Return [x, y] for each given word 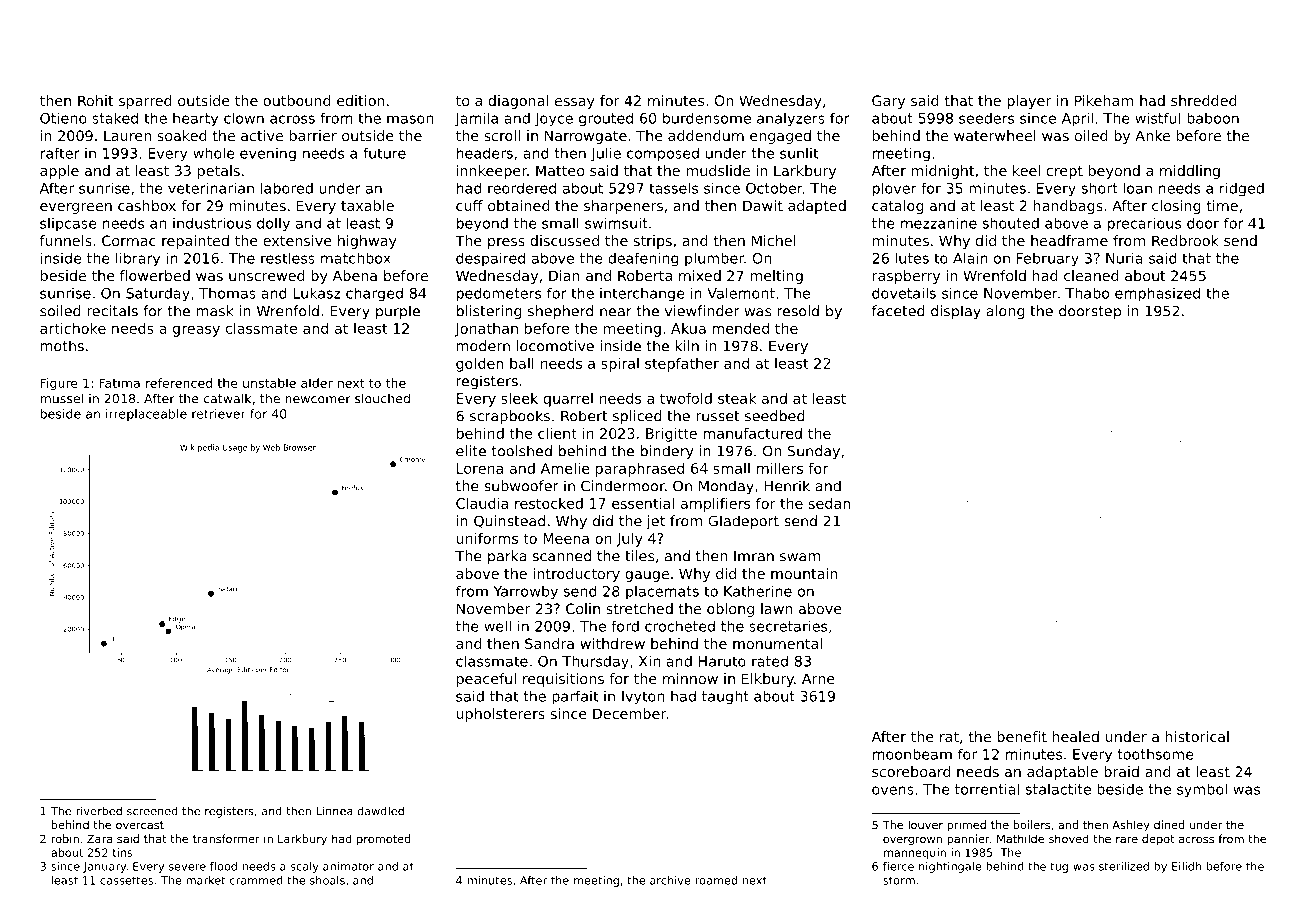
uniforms [487, 538]
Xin [649, 661]
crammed [256, 880]
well [497, 626]
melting [776, 277]
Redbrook [1185, 240]
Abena [355, 275]
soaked [182, 135]
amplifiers [715, 505]
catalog [898, 207]
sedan [829, 503]
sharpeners [623, 207]
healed [1076, 736]
